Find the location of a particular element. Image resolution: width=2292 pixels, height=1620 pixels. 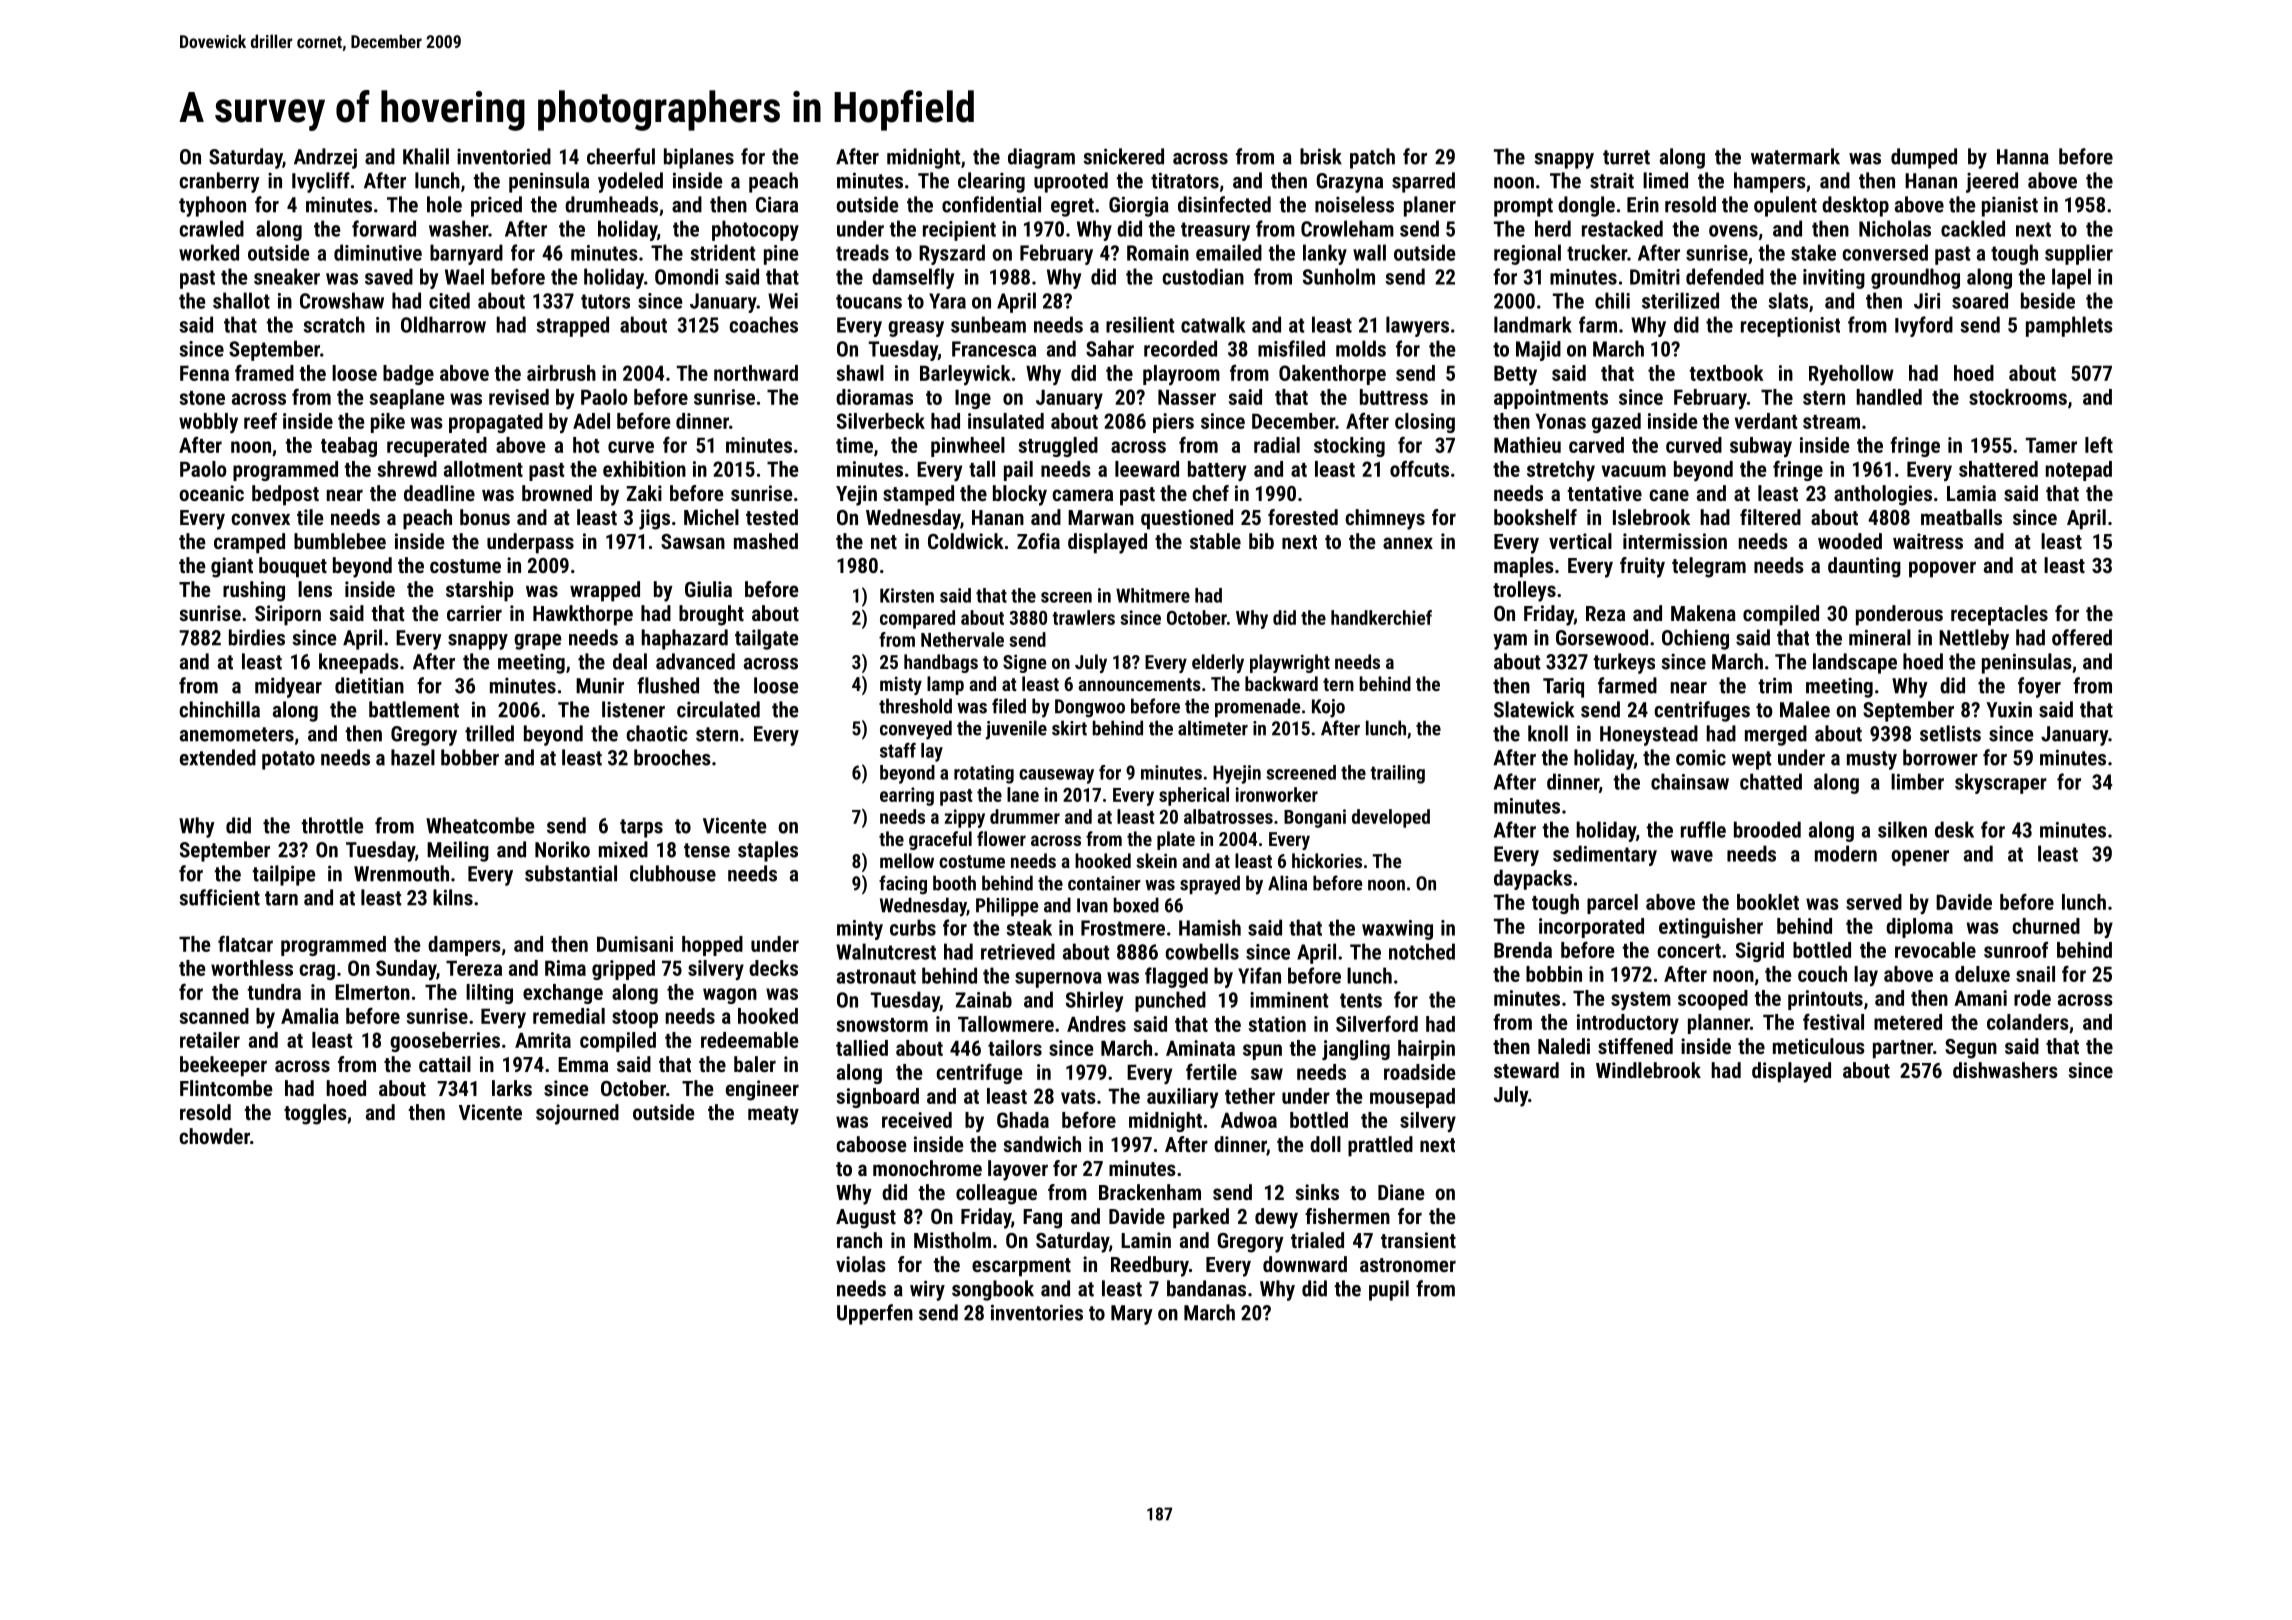

receptacles is located at coordinates (1999, 615).
